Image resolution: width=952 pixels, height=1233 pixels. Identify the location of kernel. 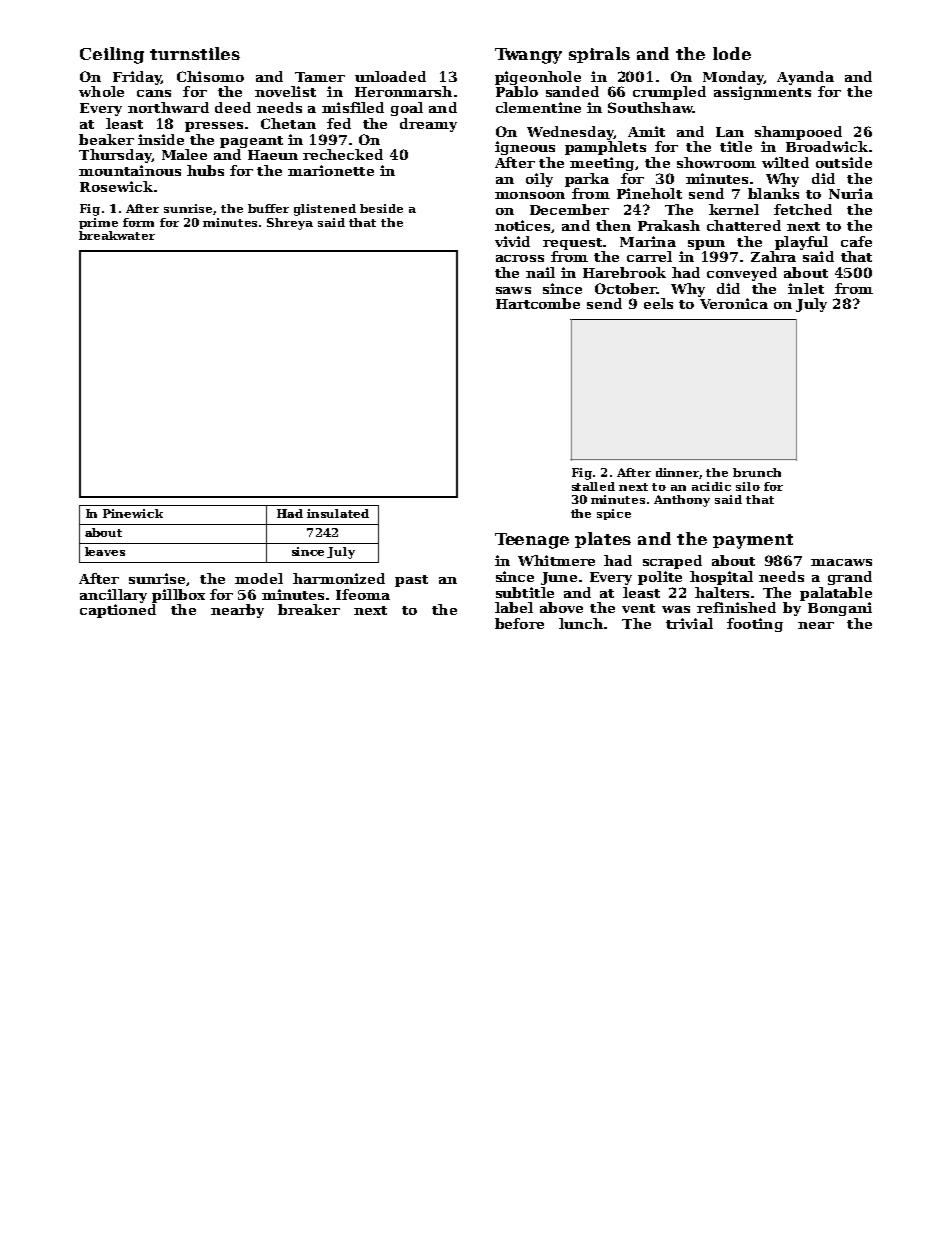
(734, 209).
